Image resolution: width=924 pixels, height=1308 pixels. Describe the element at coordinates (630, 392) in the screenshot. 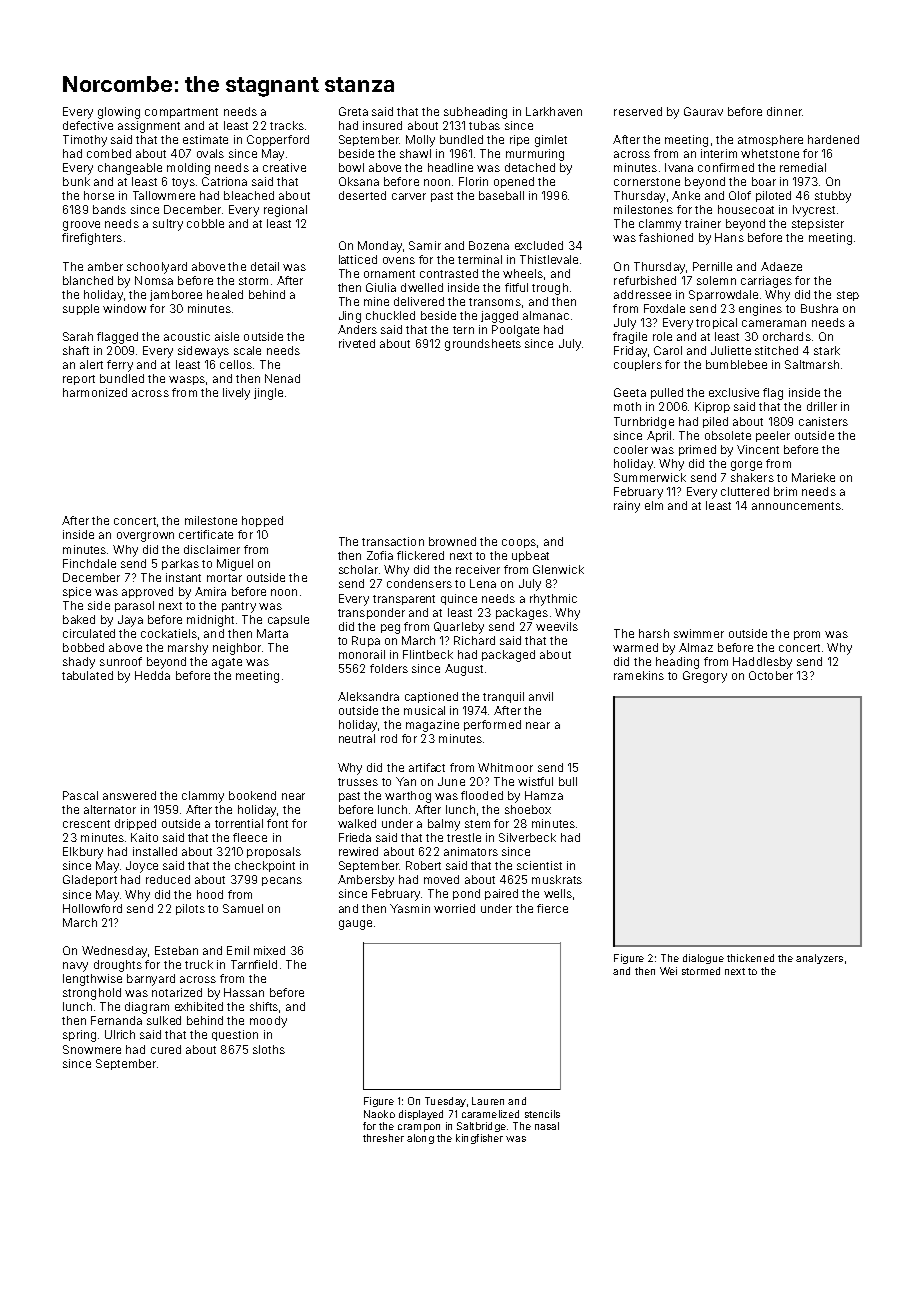

I see `Geeta` at that location.
